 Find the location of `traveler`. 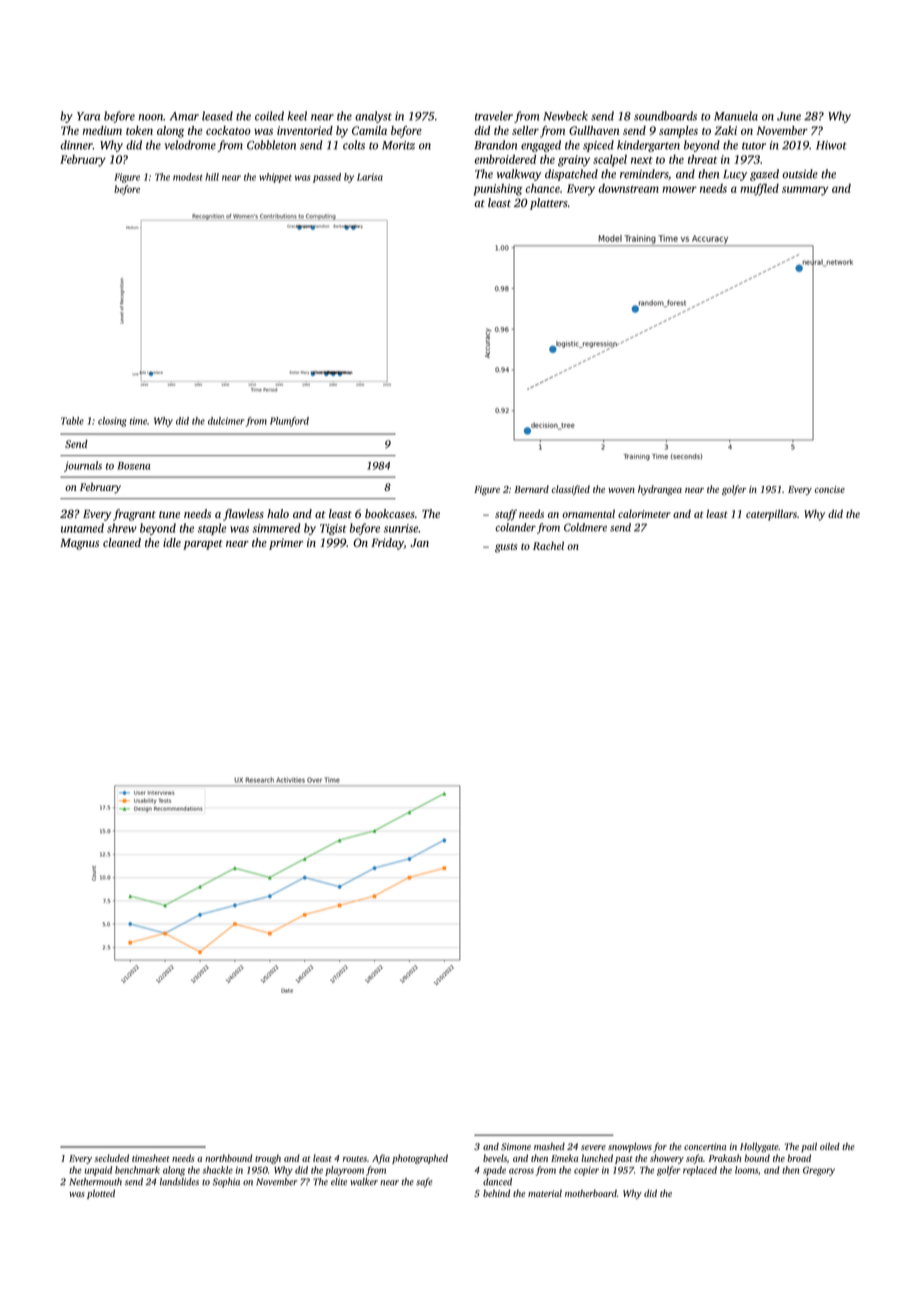

traveler is located at coordinates (494, 116).
